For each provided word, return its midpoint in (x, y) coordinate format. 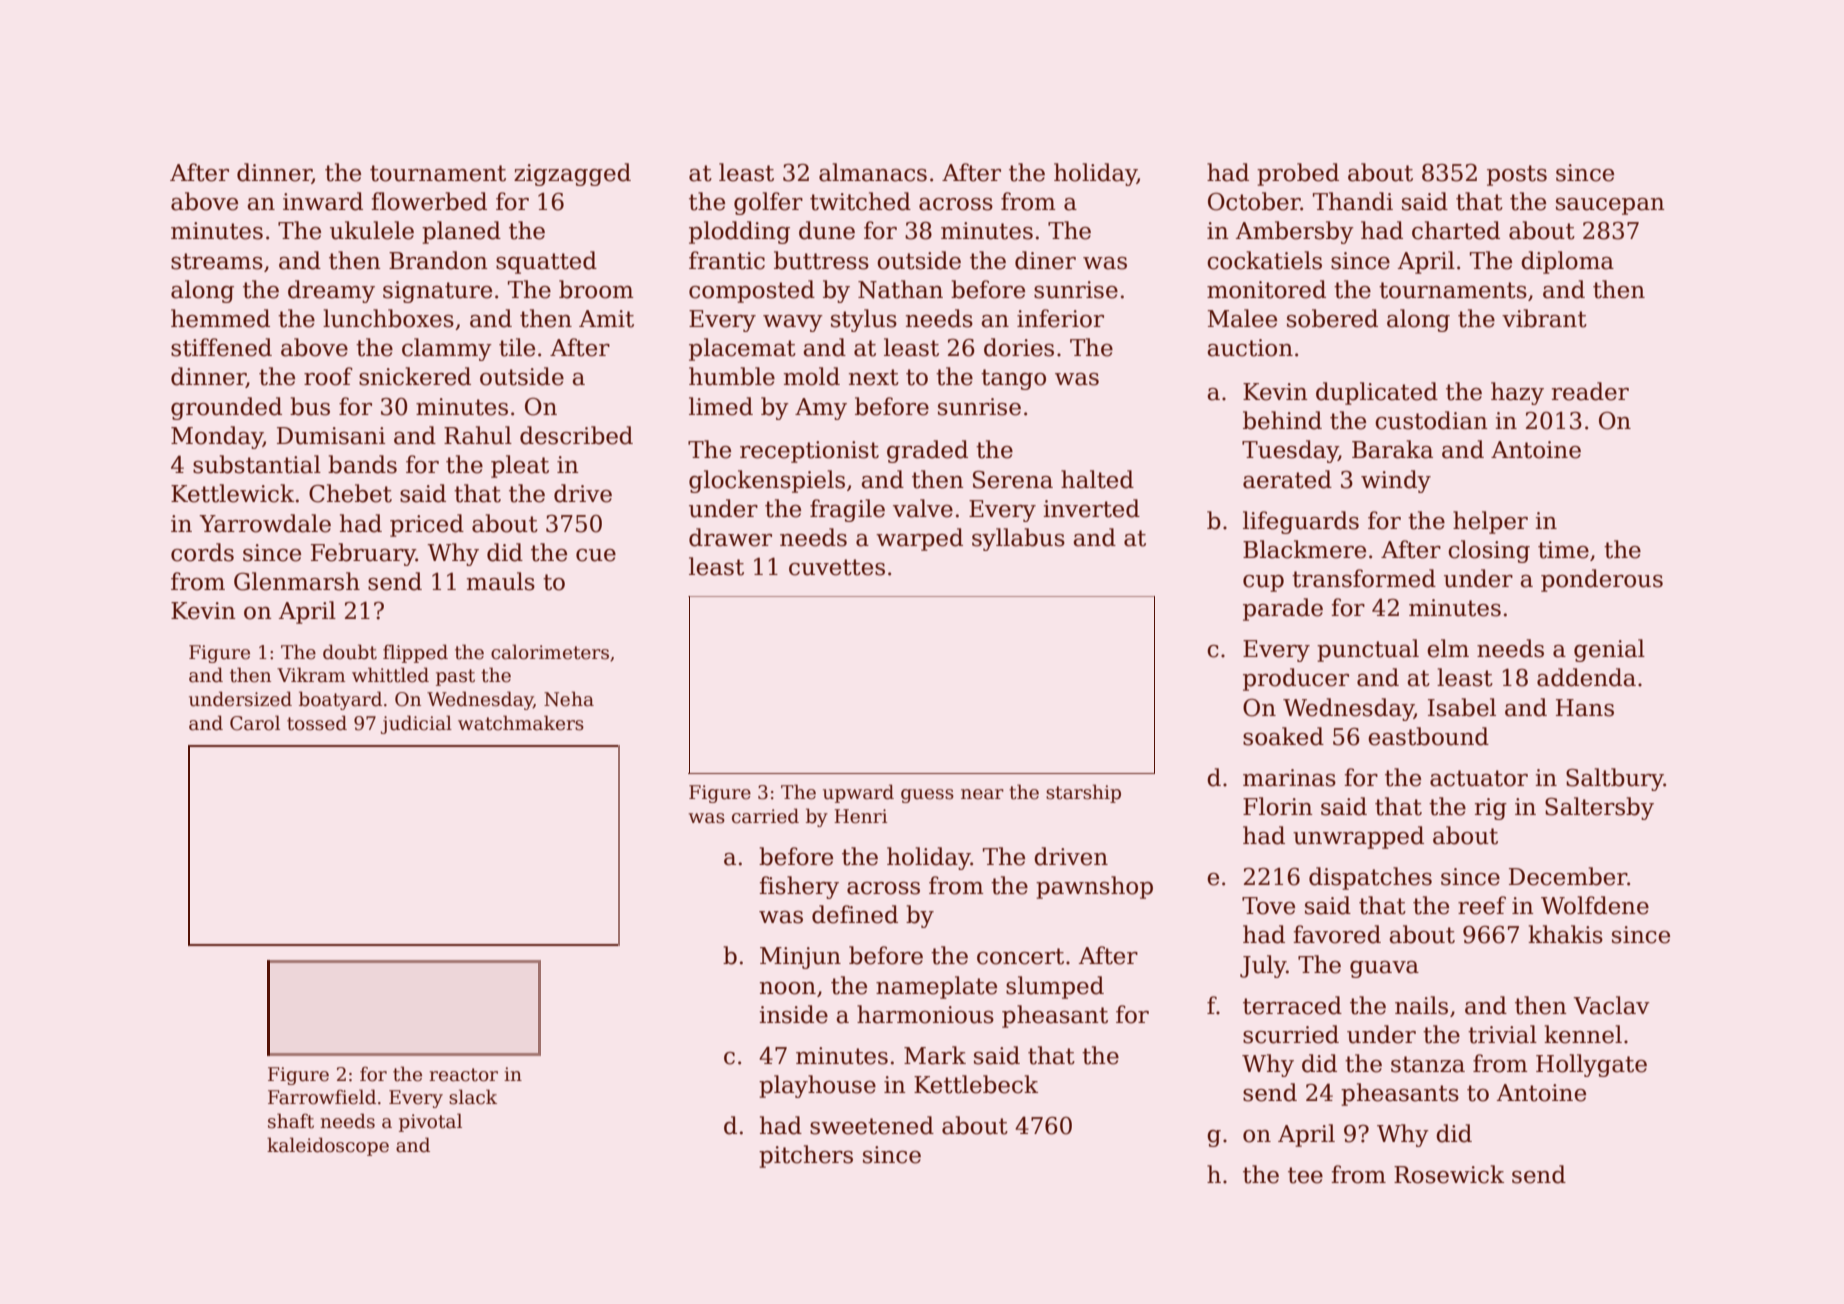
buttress (821, 260)
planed (461, 232)
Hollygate (1591, 1065)
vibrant (1544, 318)
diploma (1567, 262)
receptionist (809, 452)
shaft (291, 1121)
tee (1305, 1175)
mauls (501, 581)
